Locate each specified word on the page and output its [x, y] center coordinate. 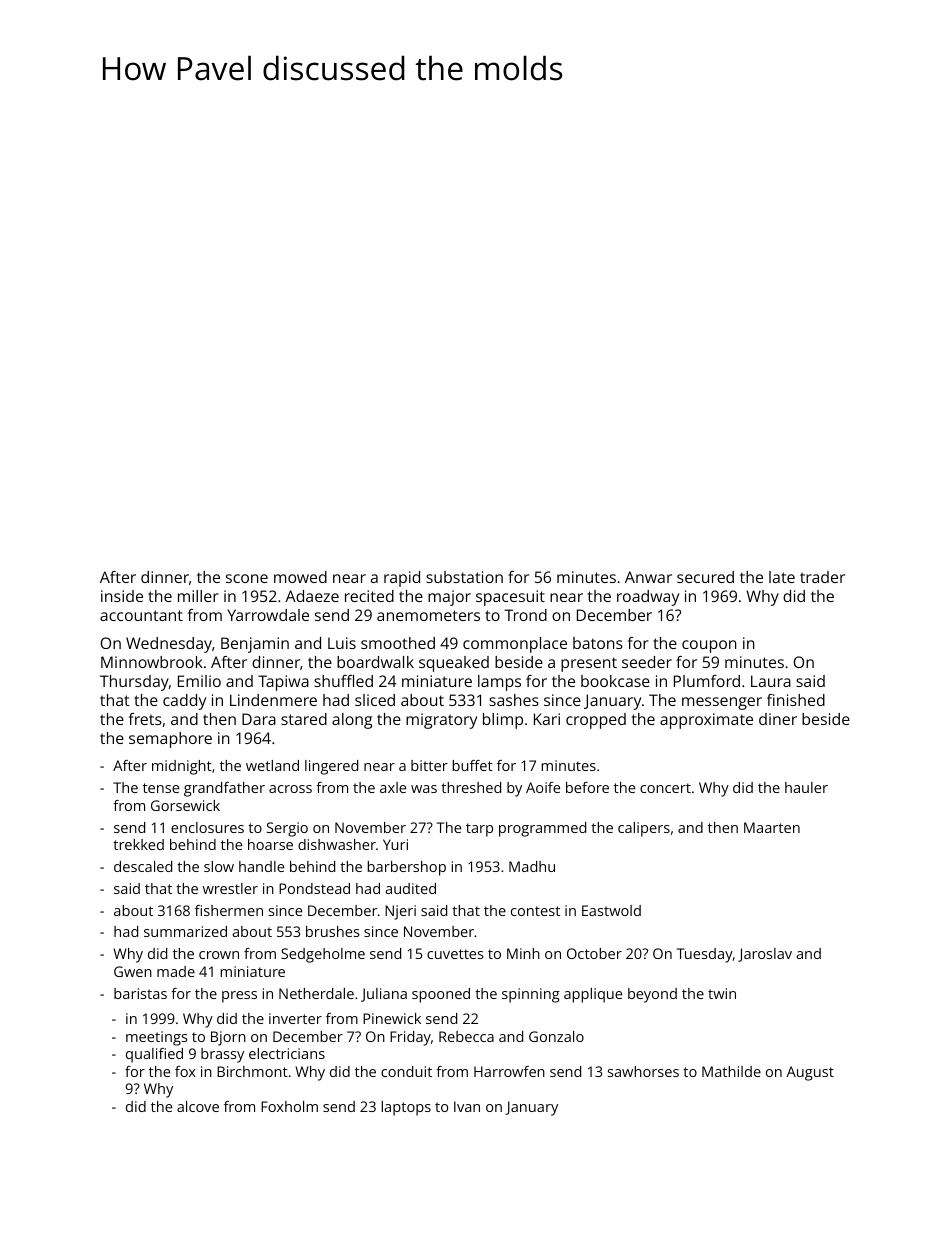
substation [464, 577]
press [239, 997]
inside [122, 596]
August [810, 1073]
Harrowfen [509, 1071]
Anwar [648, 577]
